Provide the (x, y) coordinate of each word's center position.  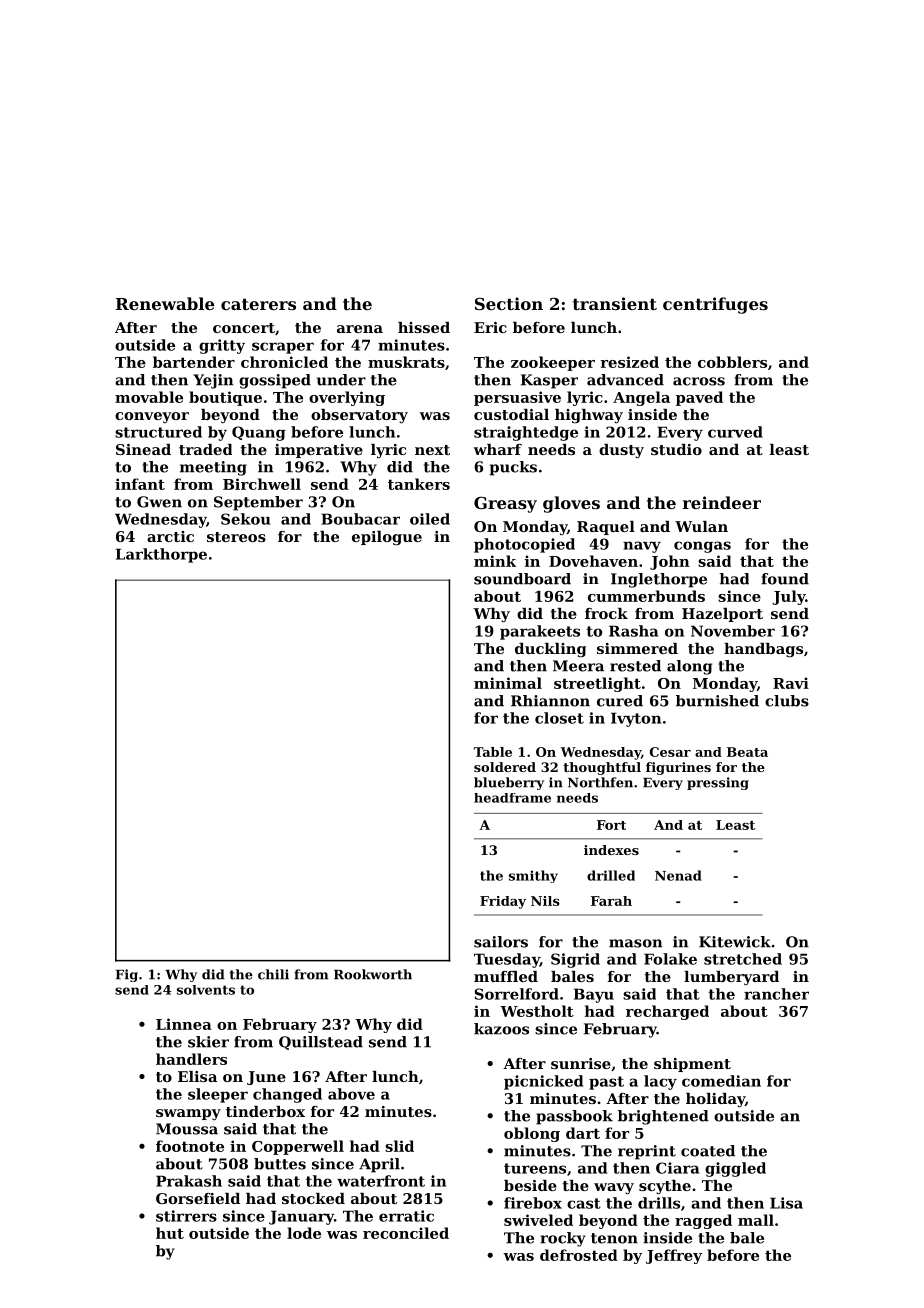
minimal (508, 683)
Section (509, 303)
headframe (512, 798)
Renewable (165, 303)
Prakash (189, 1181)
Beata (747, 752)
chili (273, 974)
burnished (717, 701)
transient (615, 303)
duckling (550, 650)
